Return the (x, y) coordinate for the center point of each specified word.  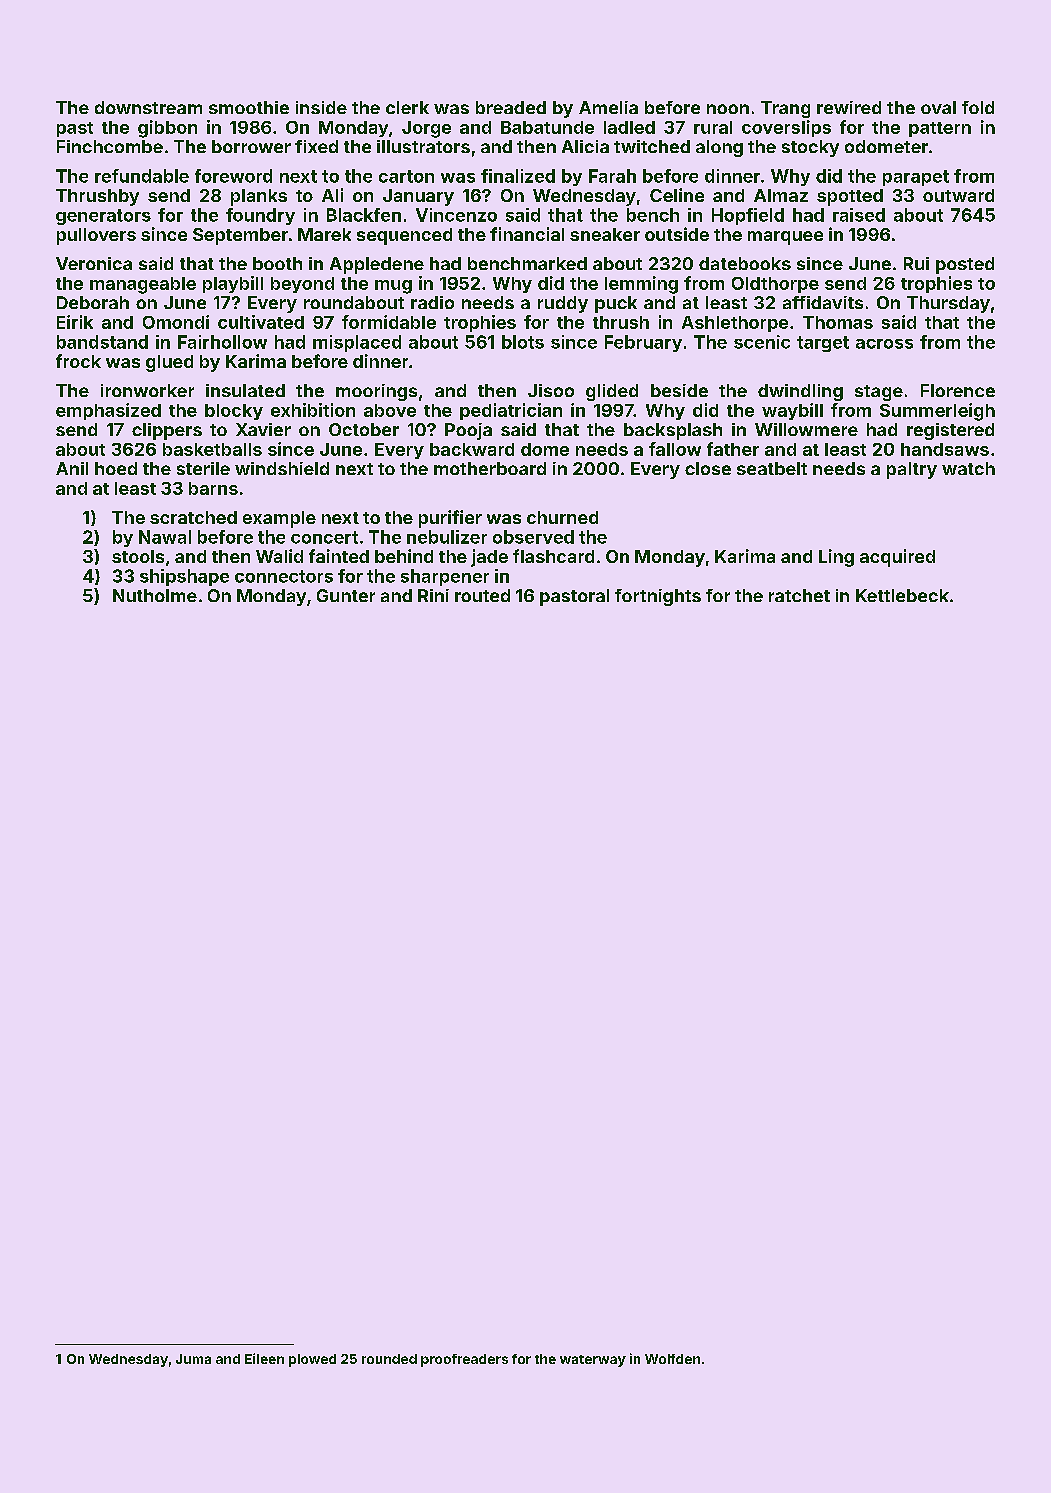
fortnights (658, 597)
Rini (433, 595)
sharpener (445, 577)
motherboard (490, 468)
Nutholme (155, 595)
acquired (897, 558)
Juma (193, 1359)
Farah (612, 176)
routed (482, 595)
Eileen (264, 1358)
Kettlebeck (902, 595)
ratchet (799, 595)
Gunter (346, 595)
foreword (233, 176)
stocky (810, 148)
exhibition (313, 410)
